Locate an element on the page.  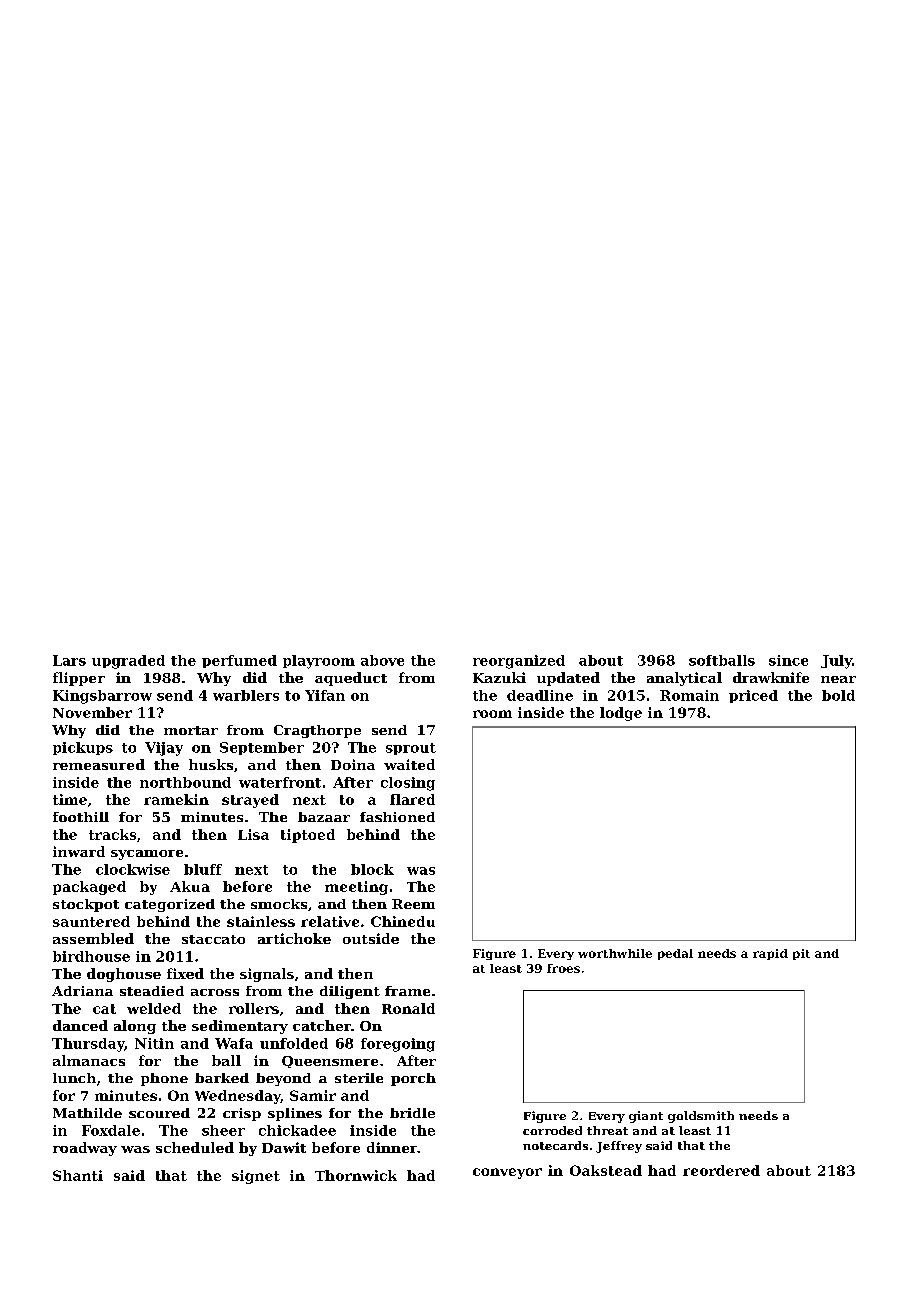
packaged is located at coordinates (89, 888).
